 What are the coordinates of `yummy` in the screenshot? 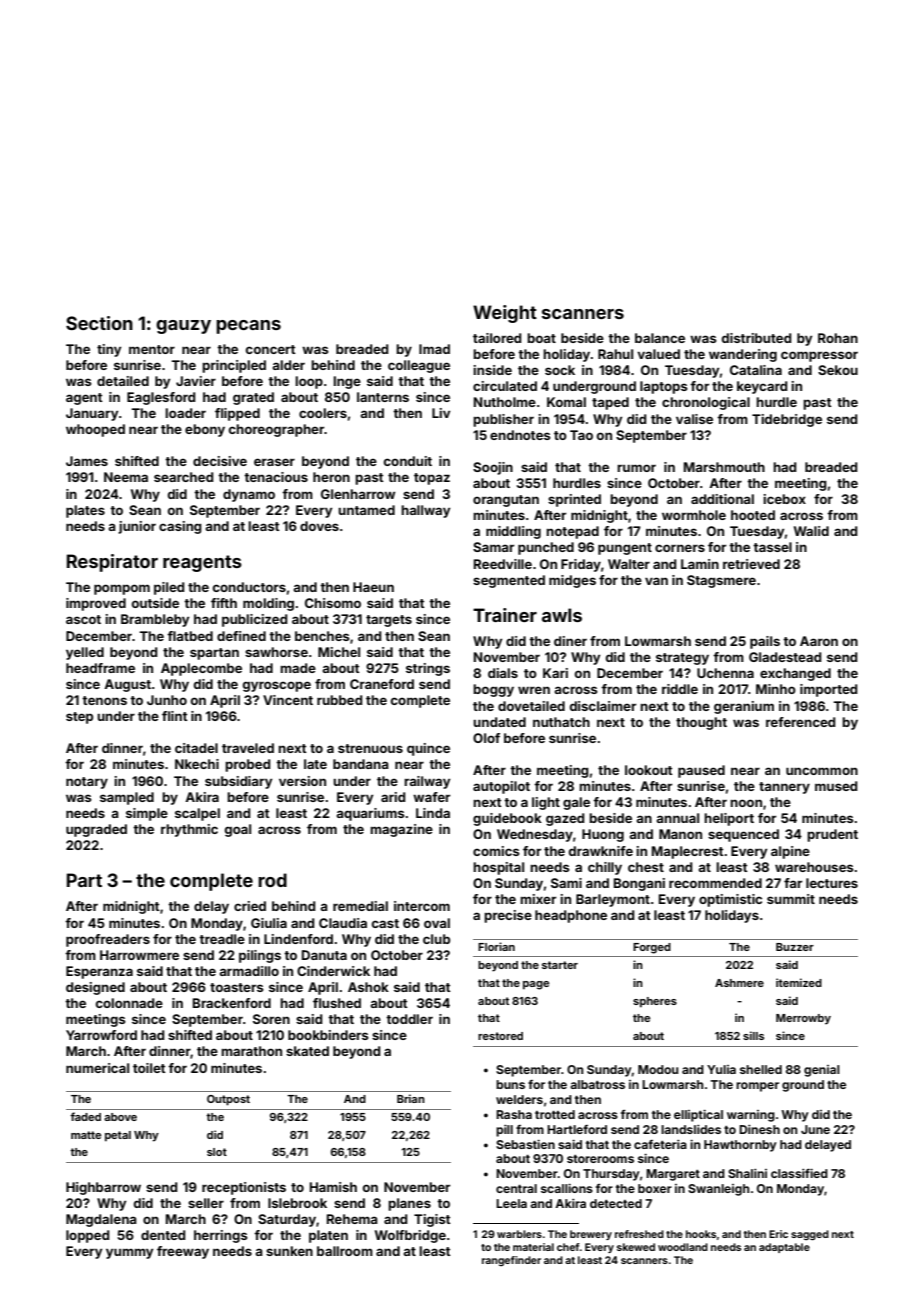 It's located at (129, 1253).
